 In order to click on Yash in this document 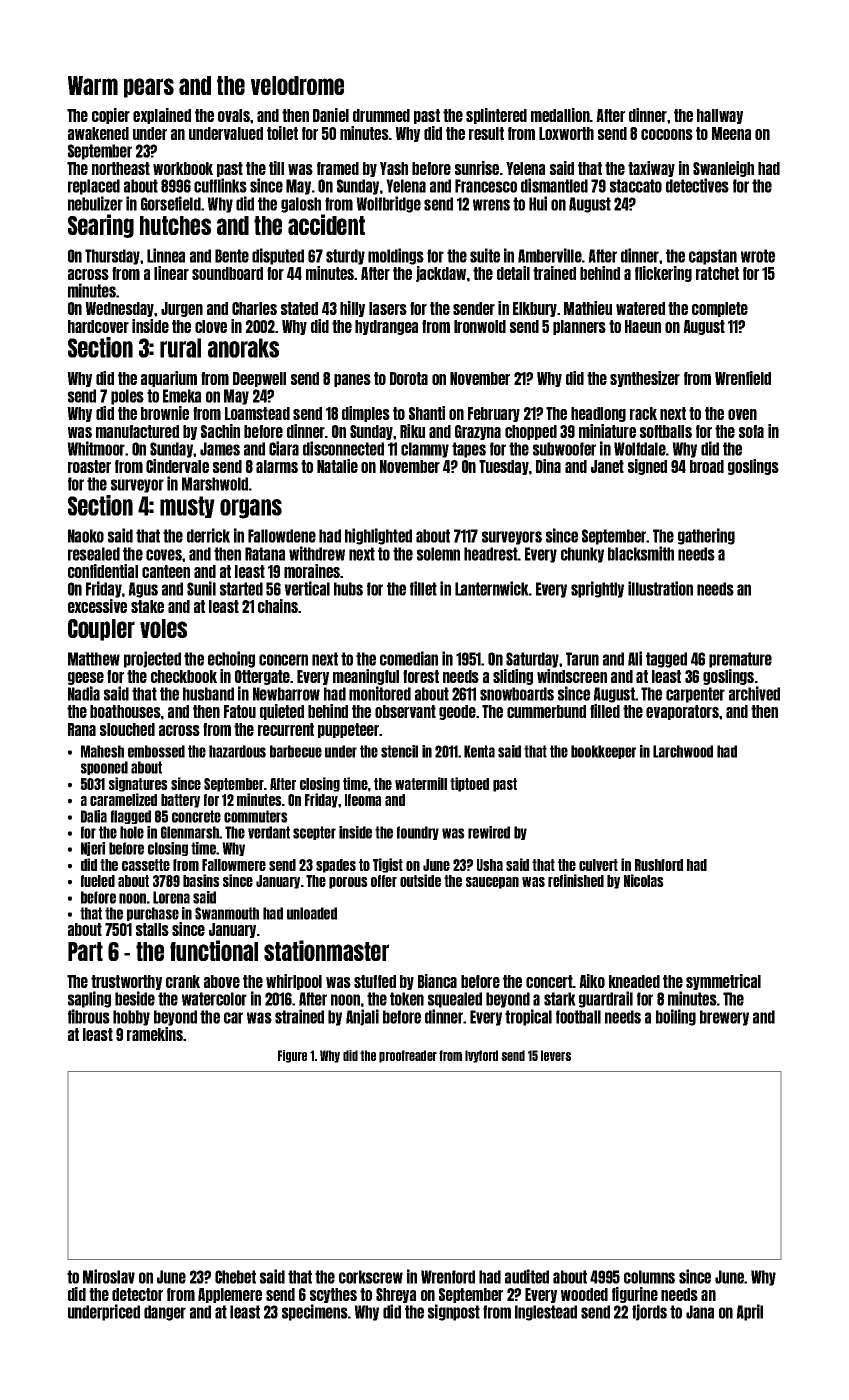, I will do `click(394, 168)`.
